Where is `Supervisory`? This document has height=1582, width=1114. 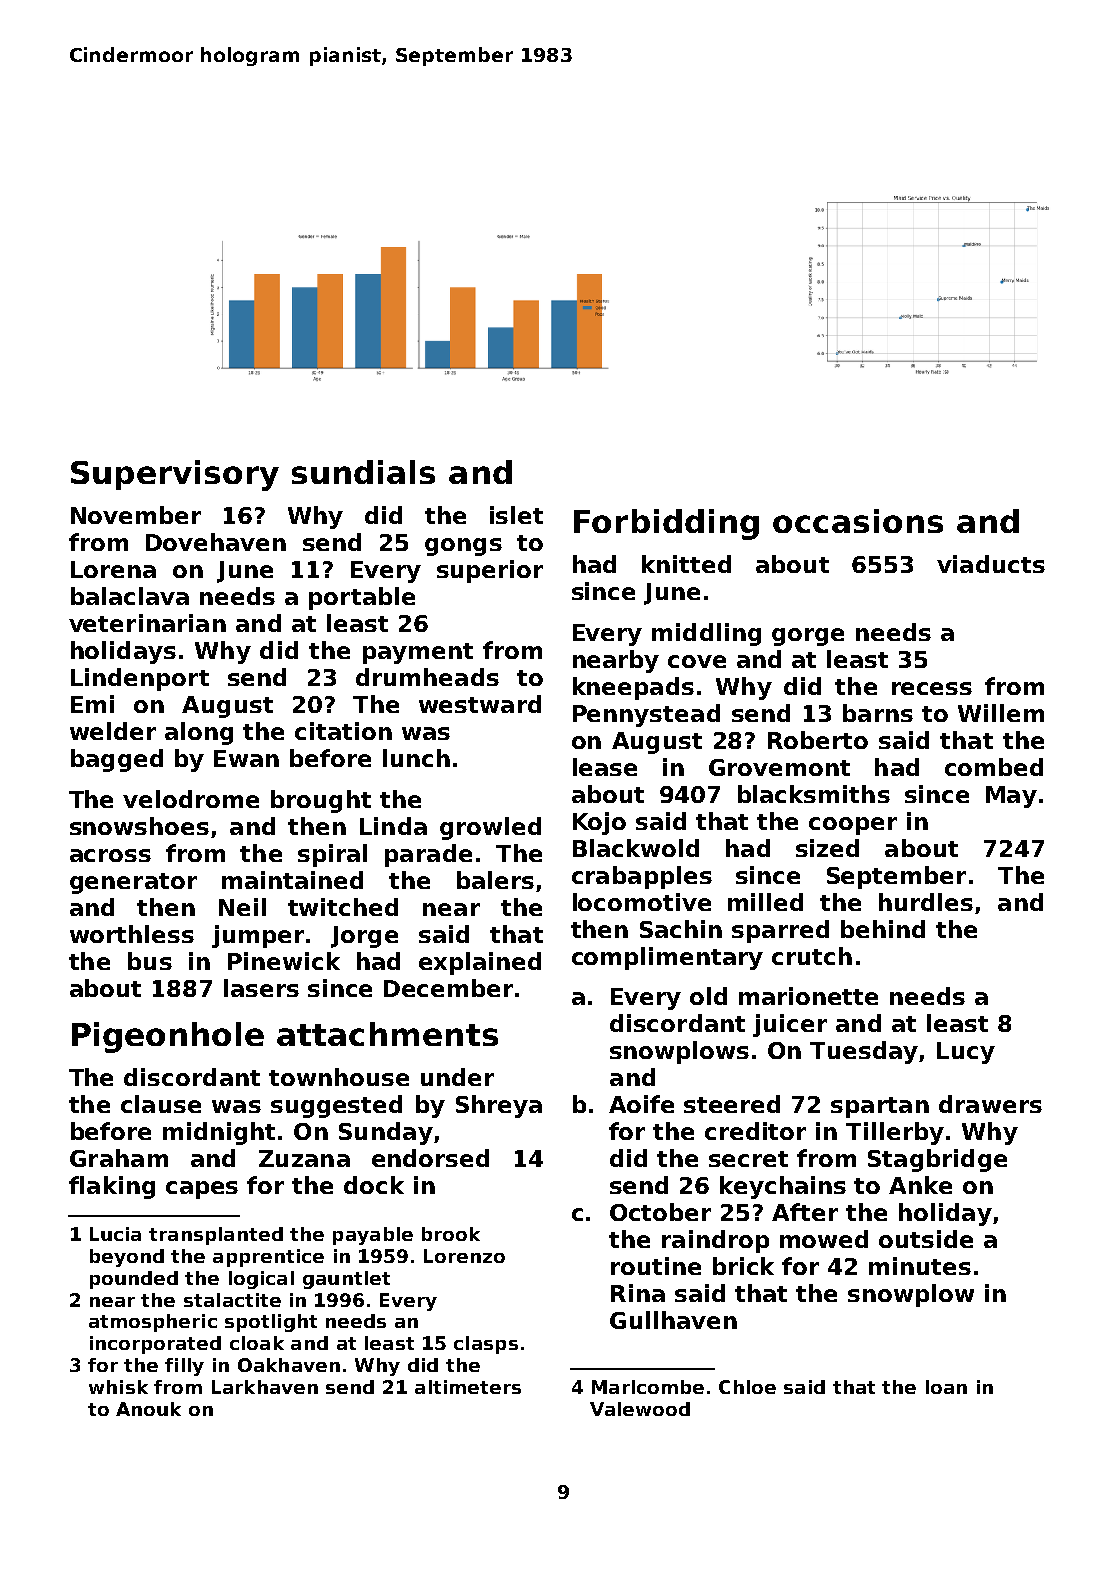 Supervisory is located at coordinates (175, 475).
